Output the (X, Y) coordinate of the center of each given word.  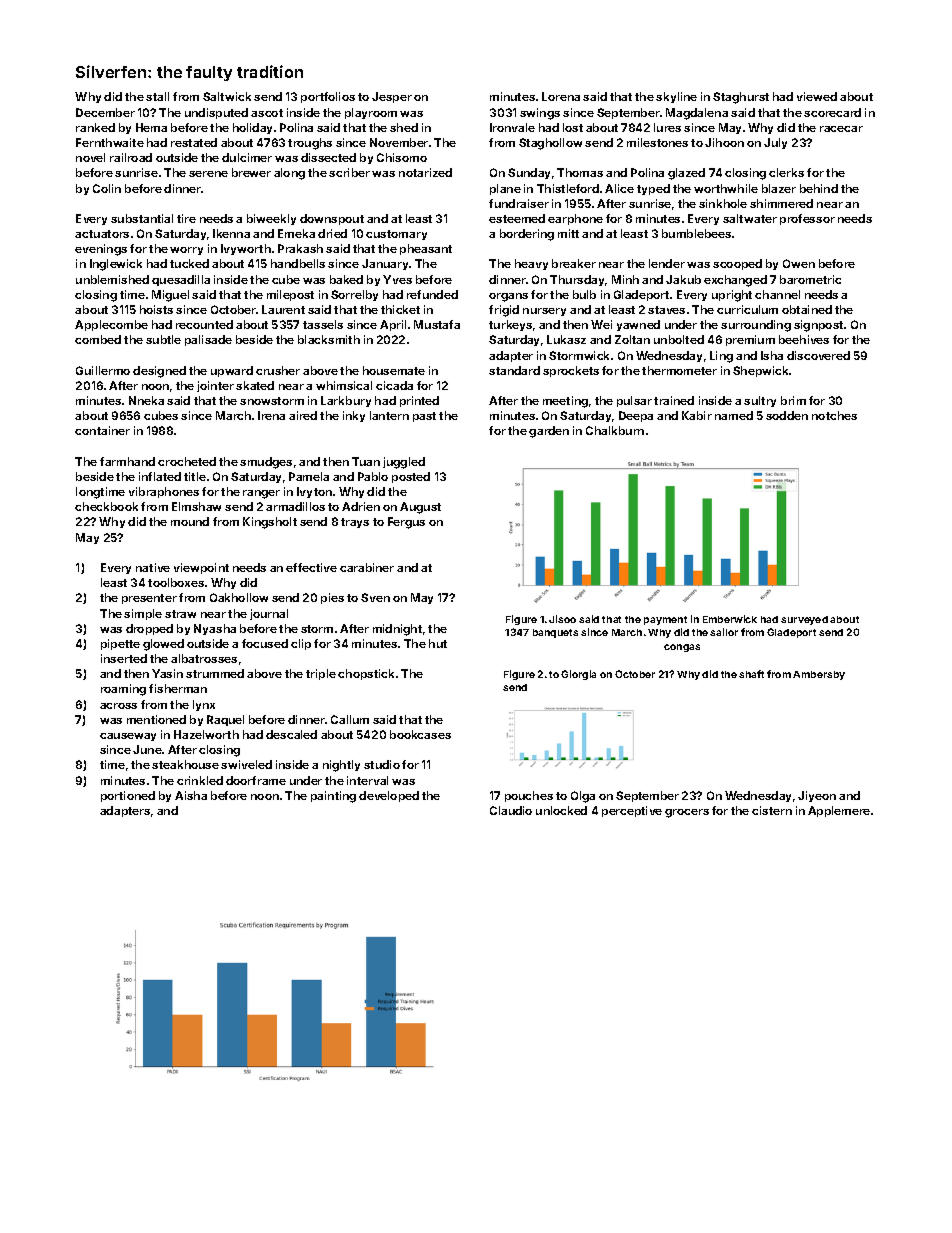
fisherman (178, 688)
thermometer (679, 370)
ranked (95, 127)
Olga (583, 797)
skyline (676, 97)
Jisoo (562, 619)
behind (819, 188)
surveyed (804, 620)
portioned (128, 796)
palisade (208, 340)
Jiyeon (817, 796)
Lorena (561, 96)
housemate (394, 370)
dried (332, 233)
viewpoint (201, 568)
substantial (142, 218)
